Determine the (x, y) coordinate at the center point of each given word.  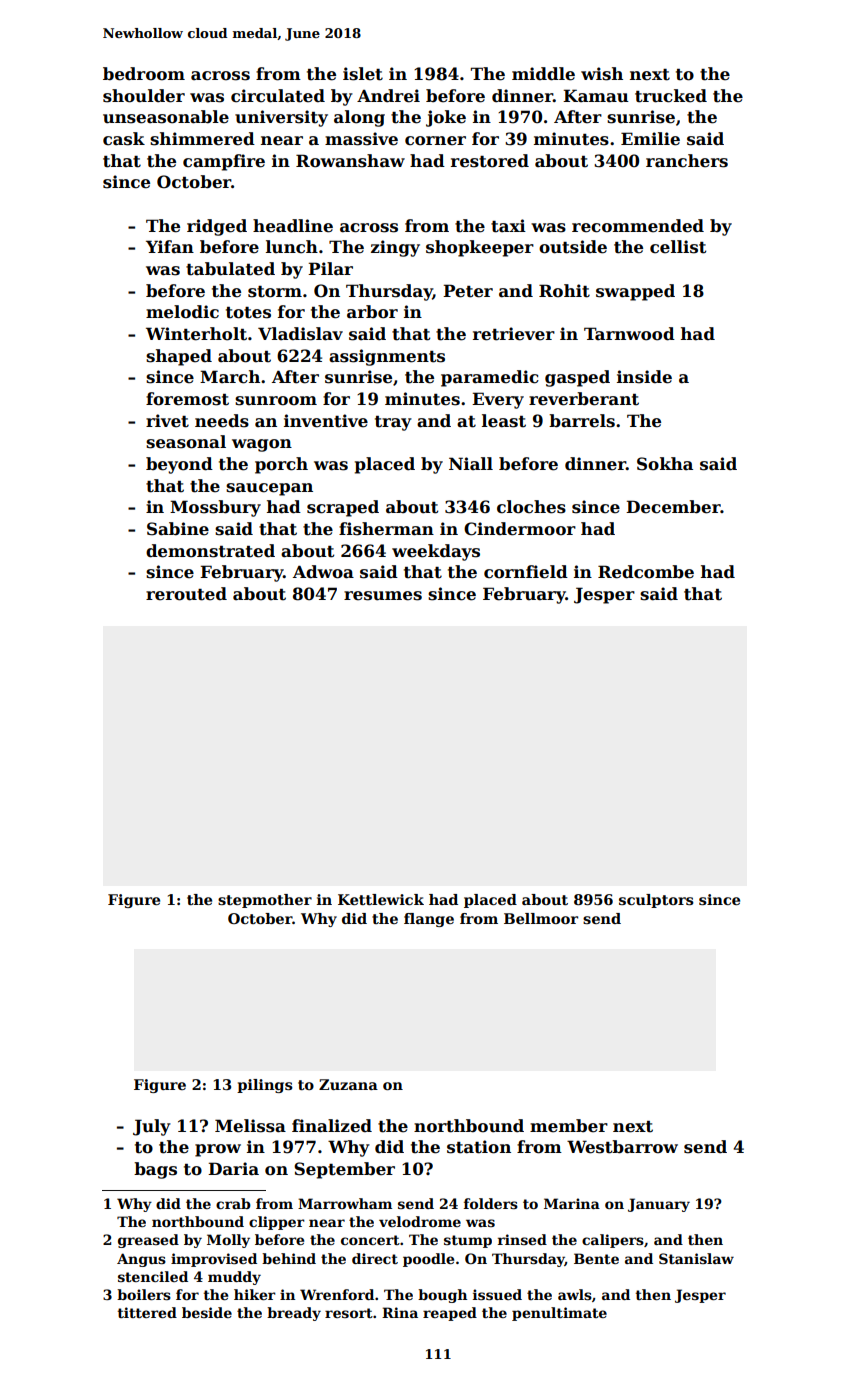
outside (573, 247)
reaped (450, 1314)
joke (446, 118)
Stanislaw (696, 1258)
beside (207, 1312)
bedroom (144, 74)
